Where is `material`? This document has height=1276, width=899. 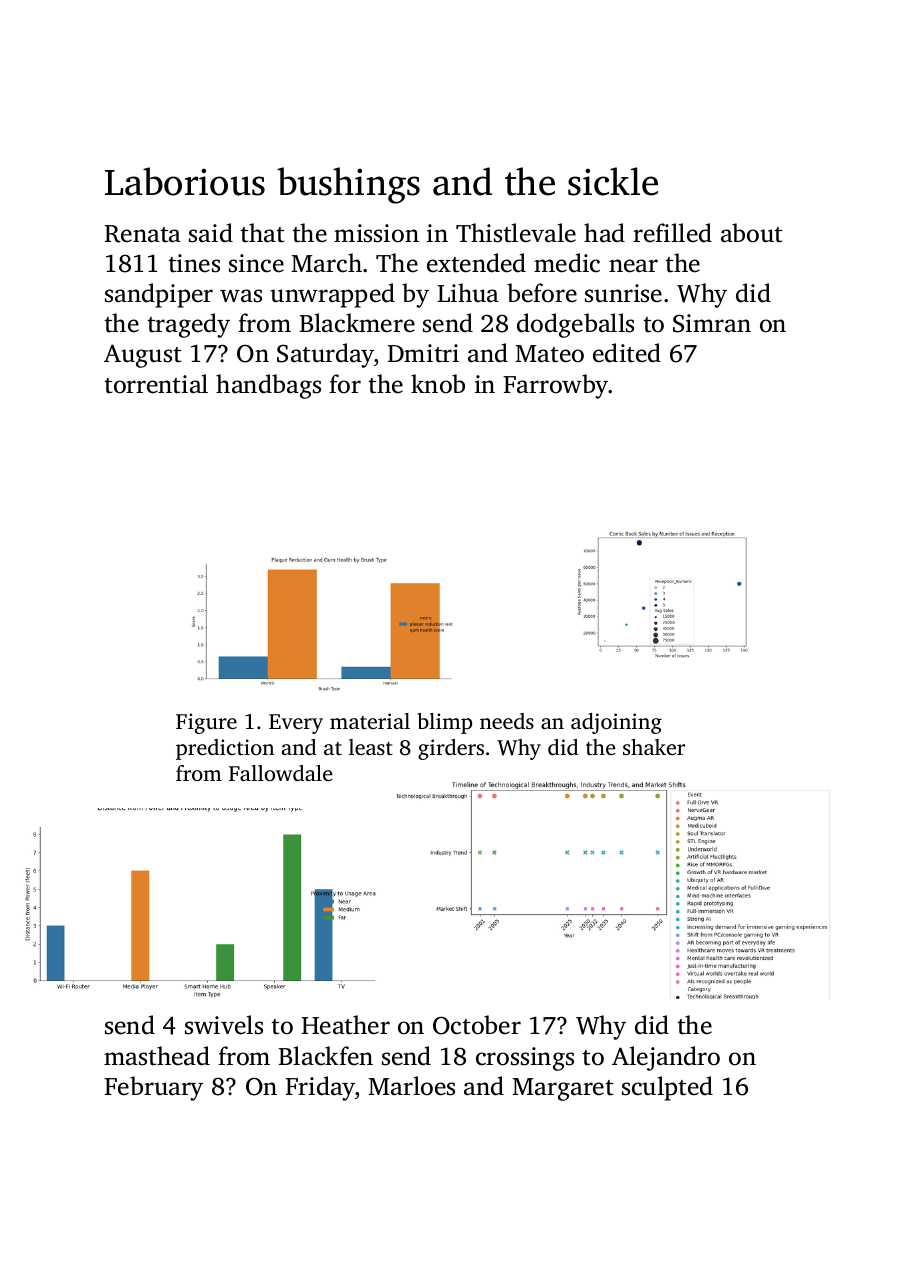
material is located at coordinates (370, 721).
